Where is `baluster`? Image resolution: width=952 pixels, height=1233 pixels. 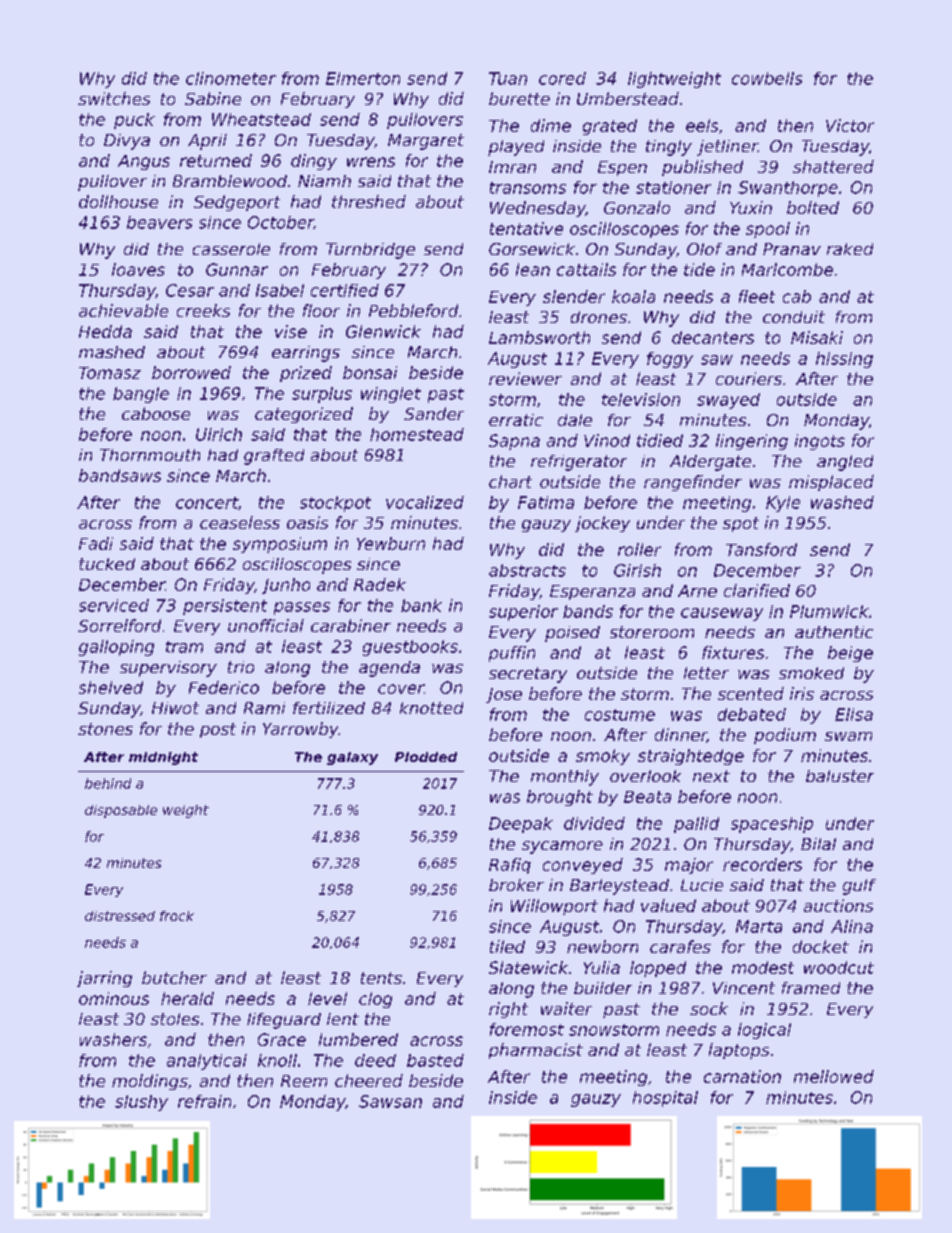 baluster is located at coordinates (840, 776).
